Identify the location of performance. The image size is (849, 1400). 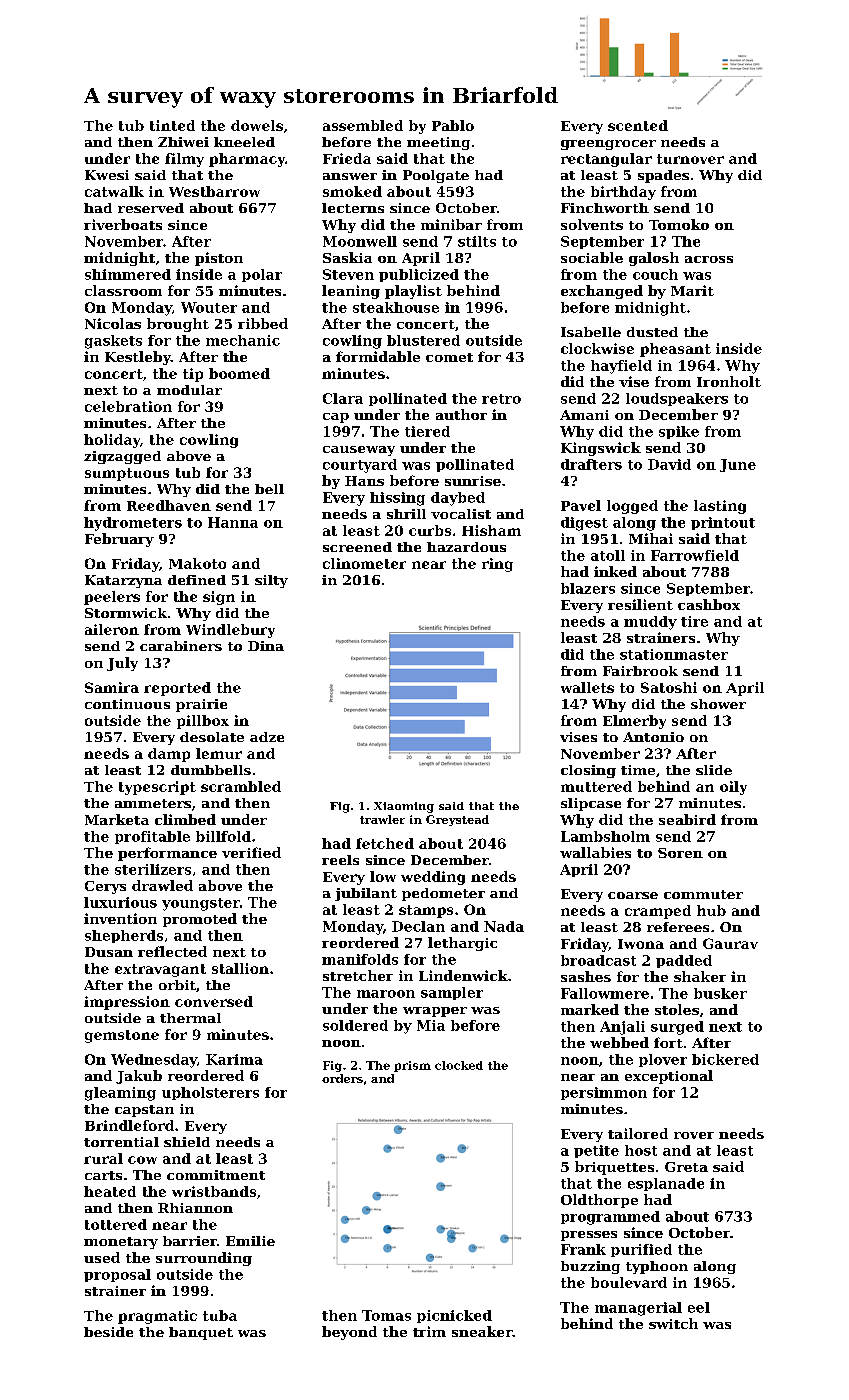
(167, 854).
